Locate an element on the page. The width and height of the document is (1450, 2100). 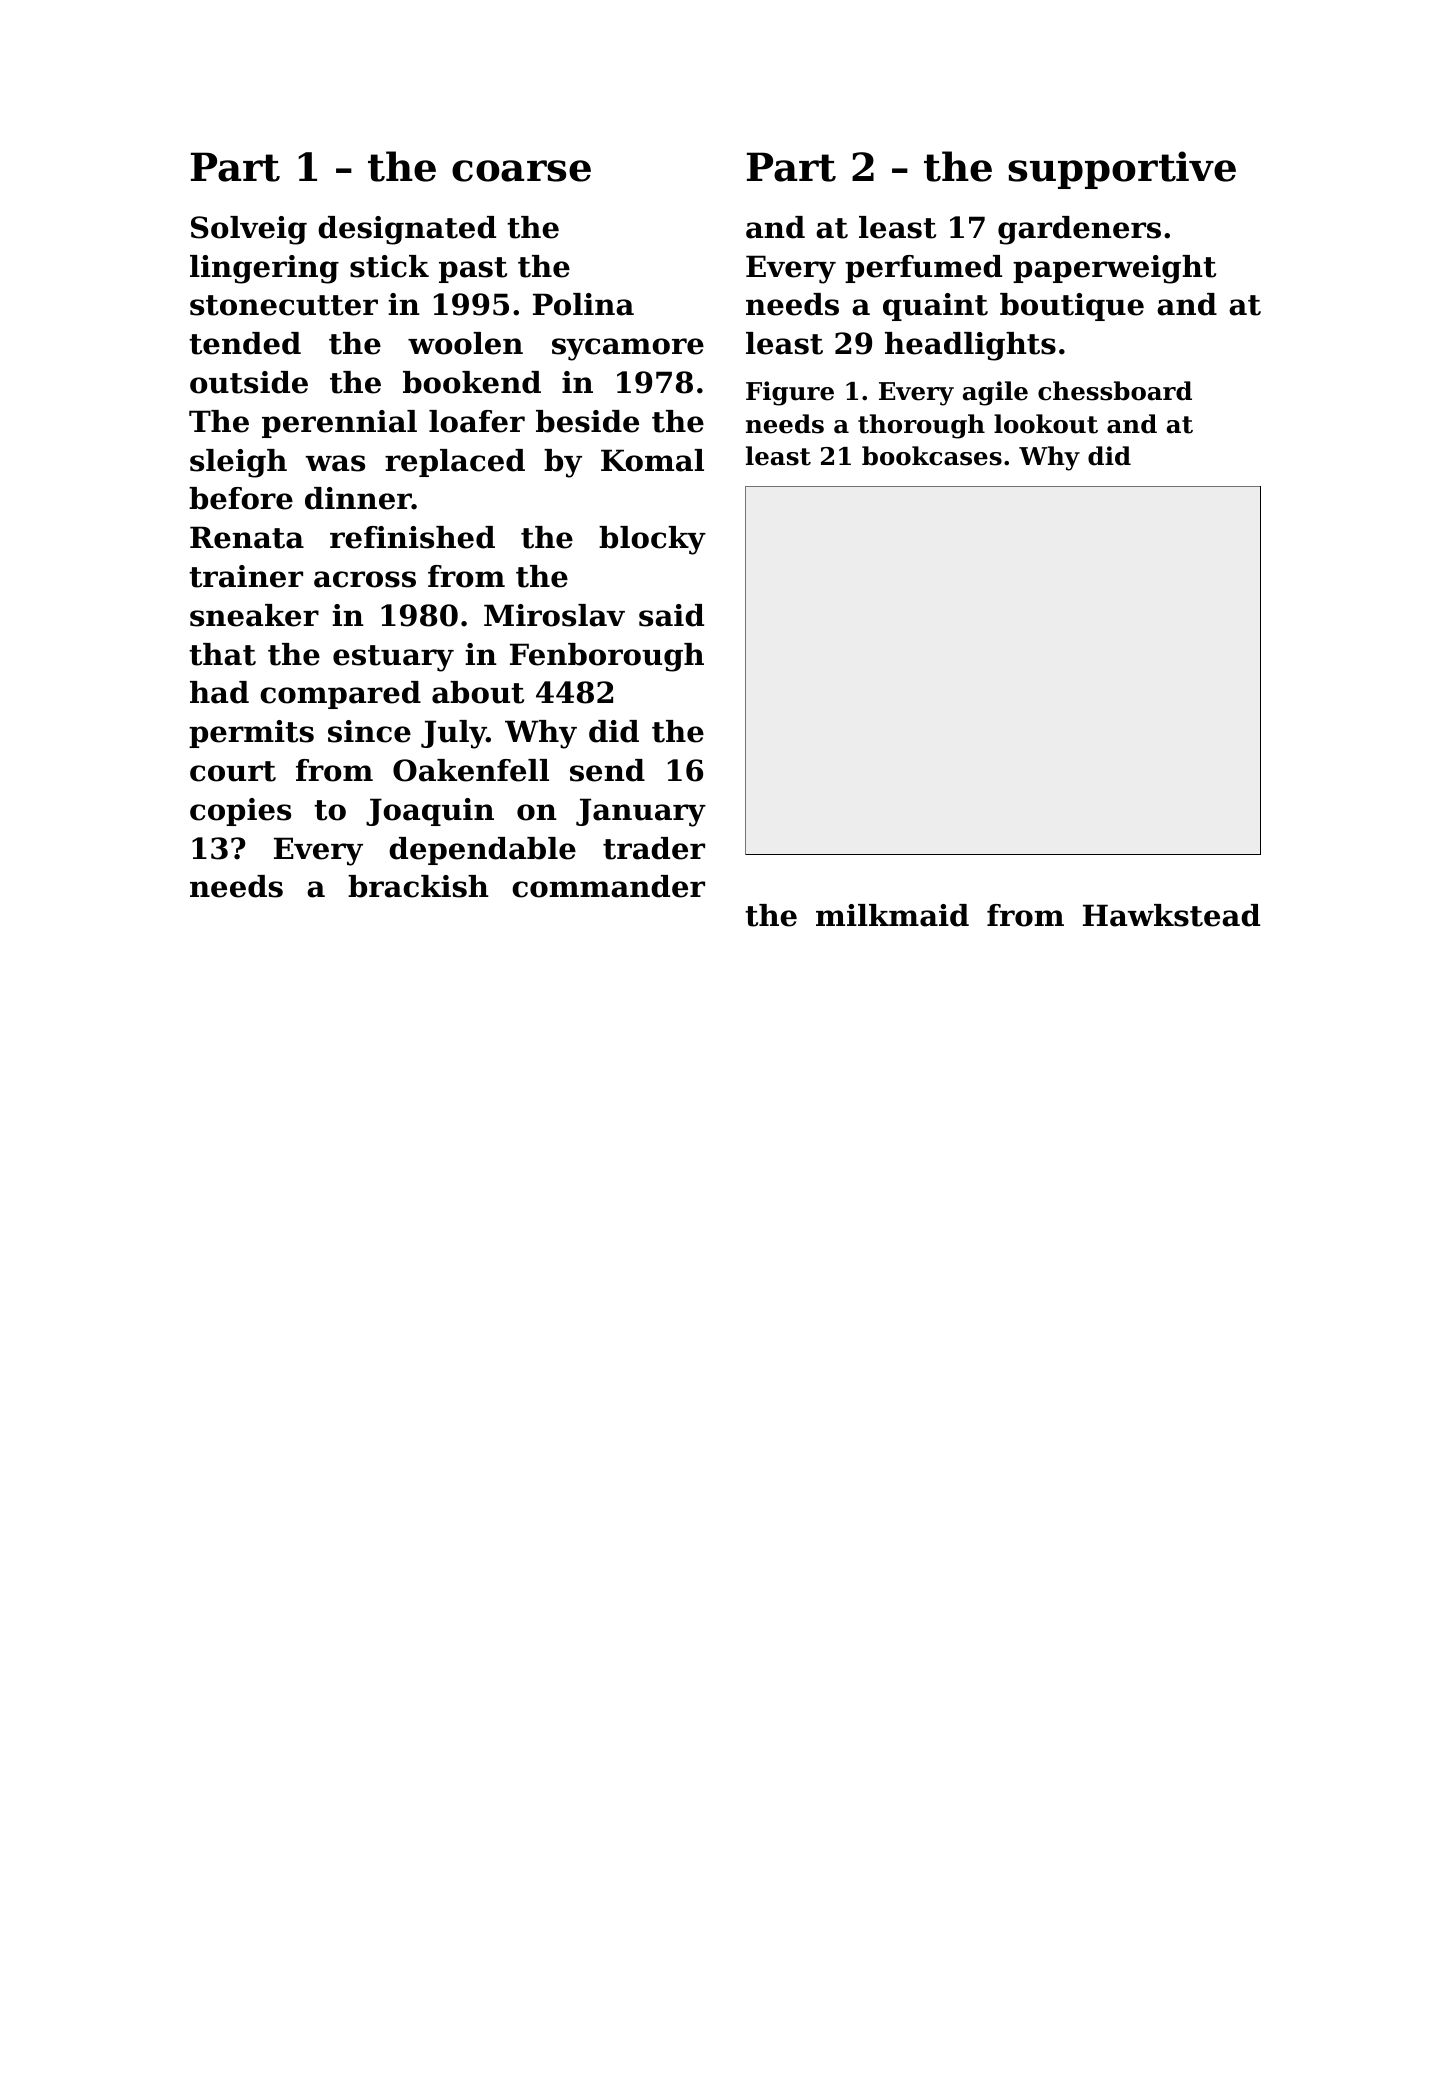
supportive is located at coordinates (1122, 170).
